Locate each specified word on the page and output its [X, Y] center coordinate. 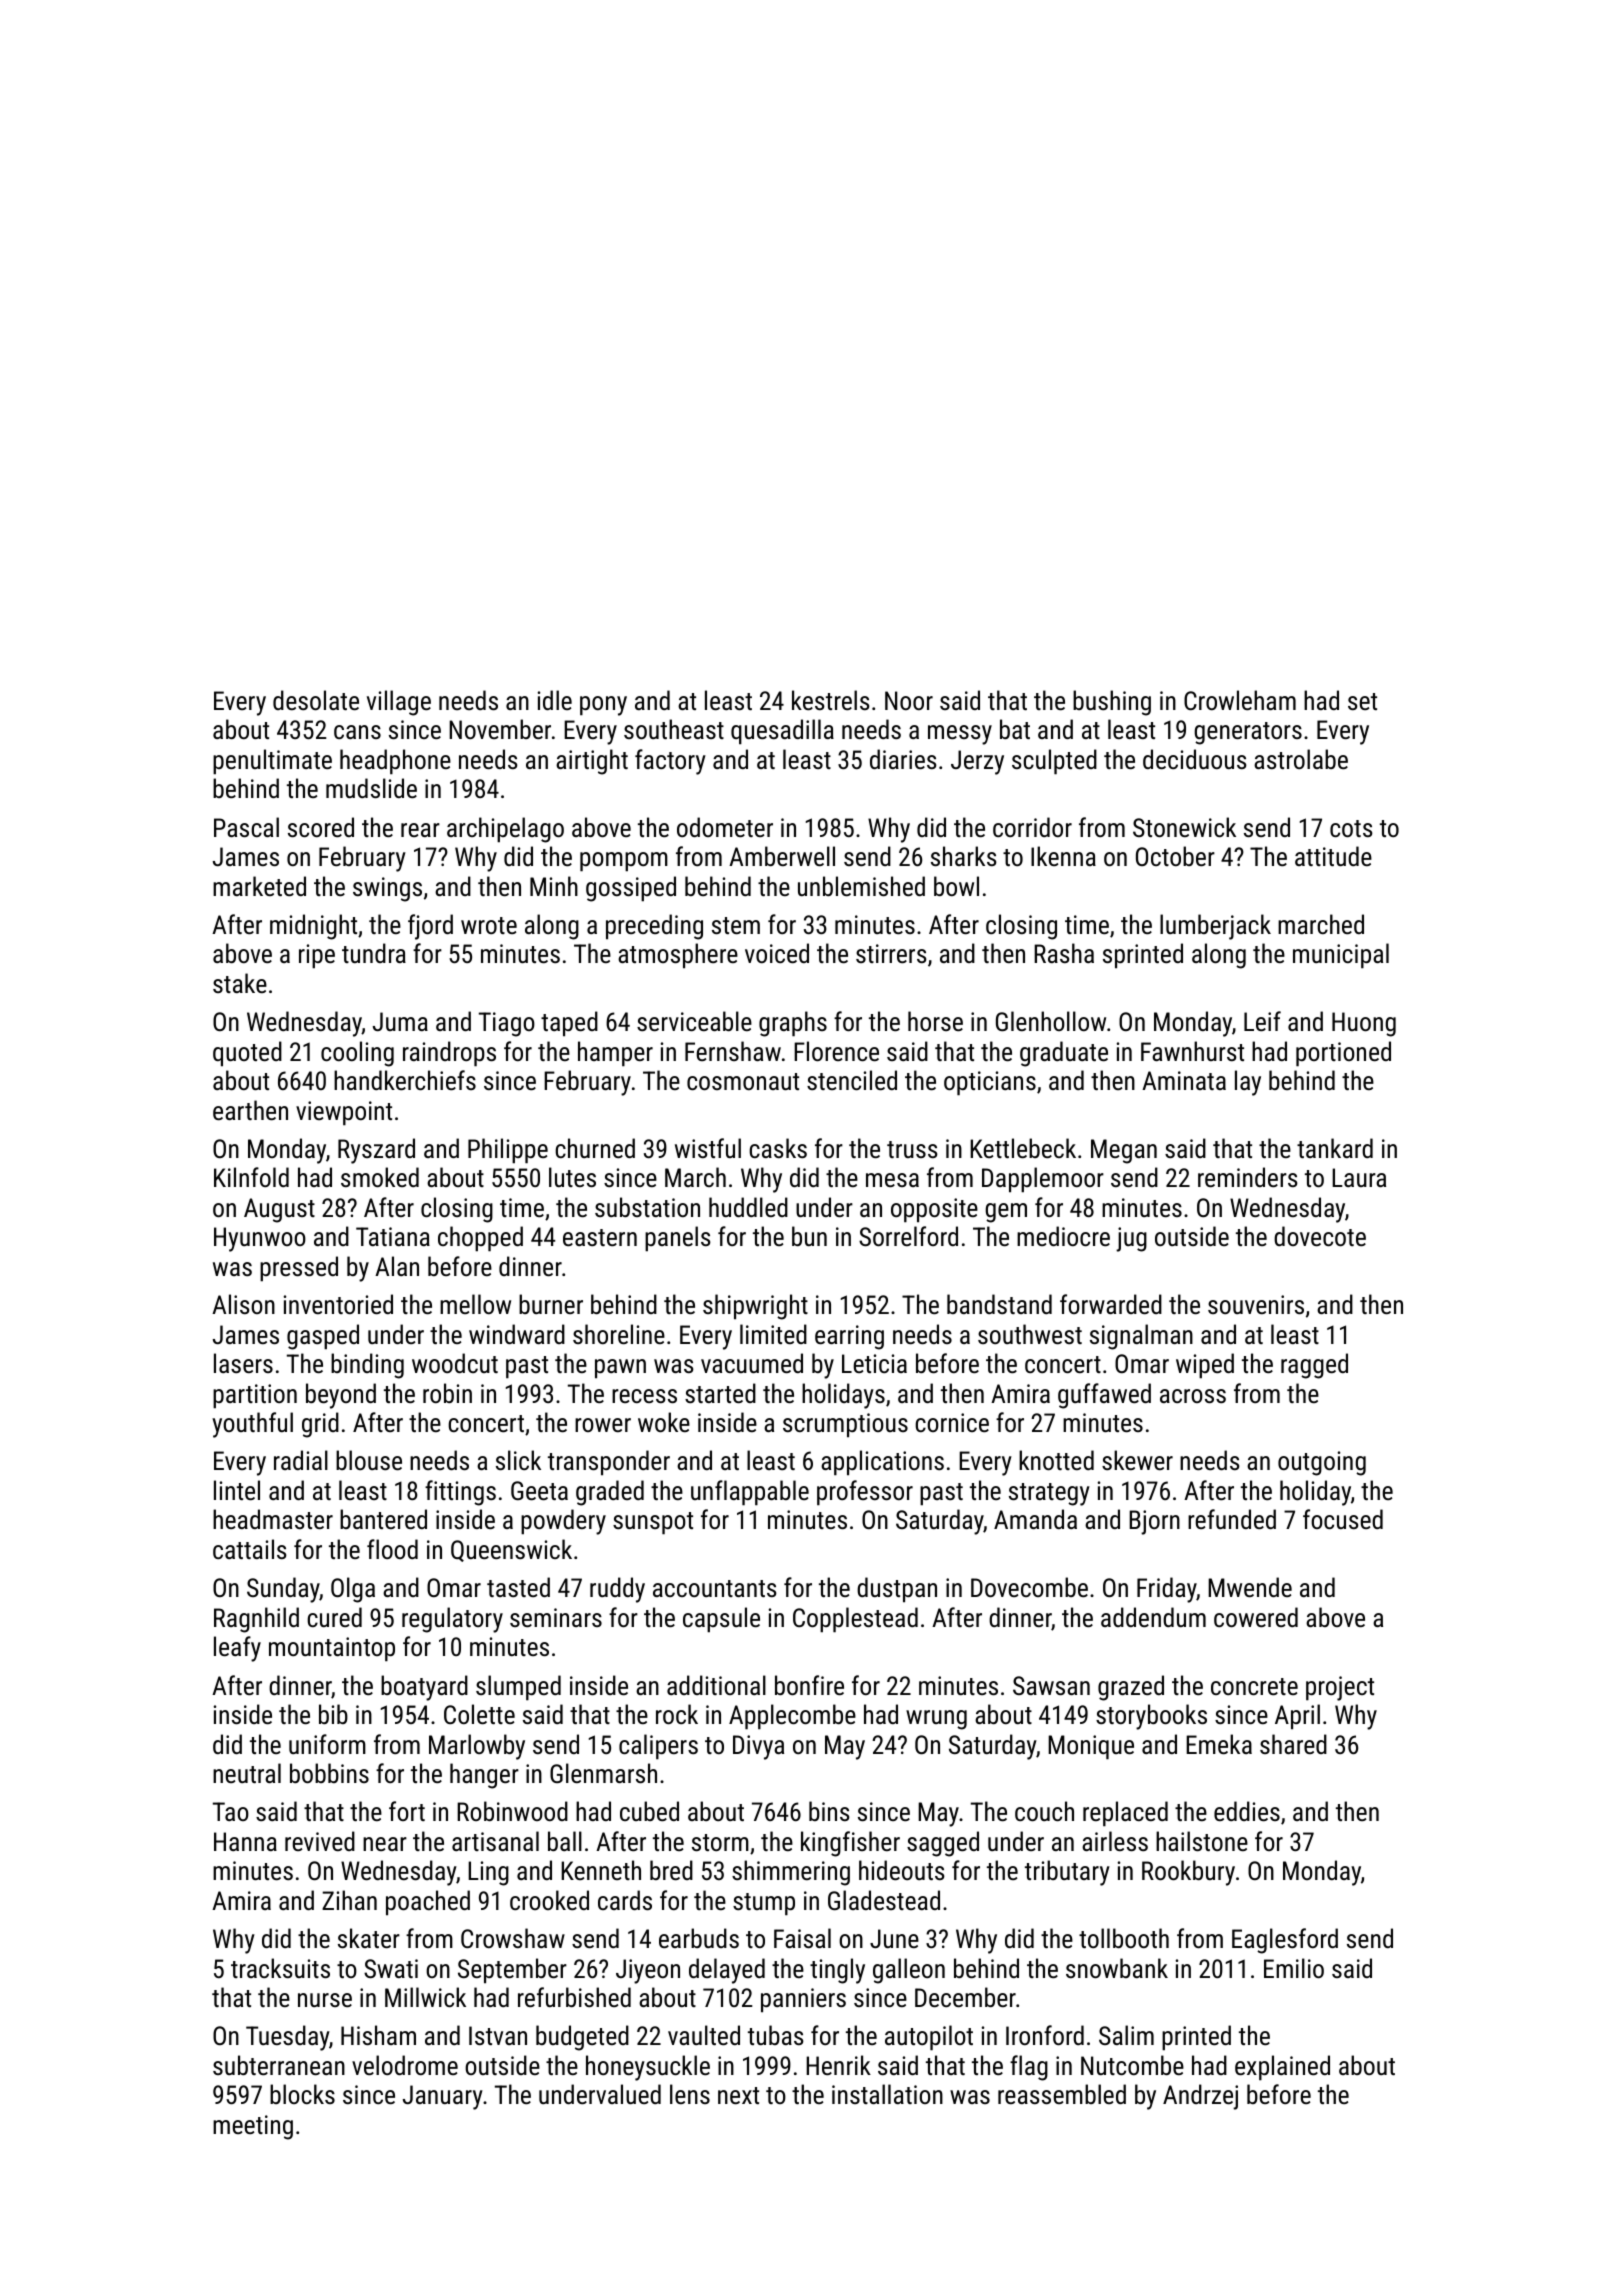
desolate [316, 700]
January [443, 2097]
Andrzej [1200, 2097]
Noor [909, 700]
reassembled [1062, 2094]
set [1362, 701]
